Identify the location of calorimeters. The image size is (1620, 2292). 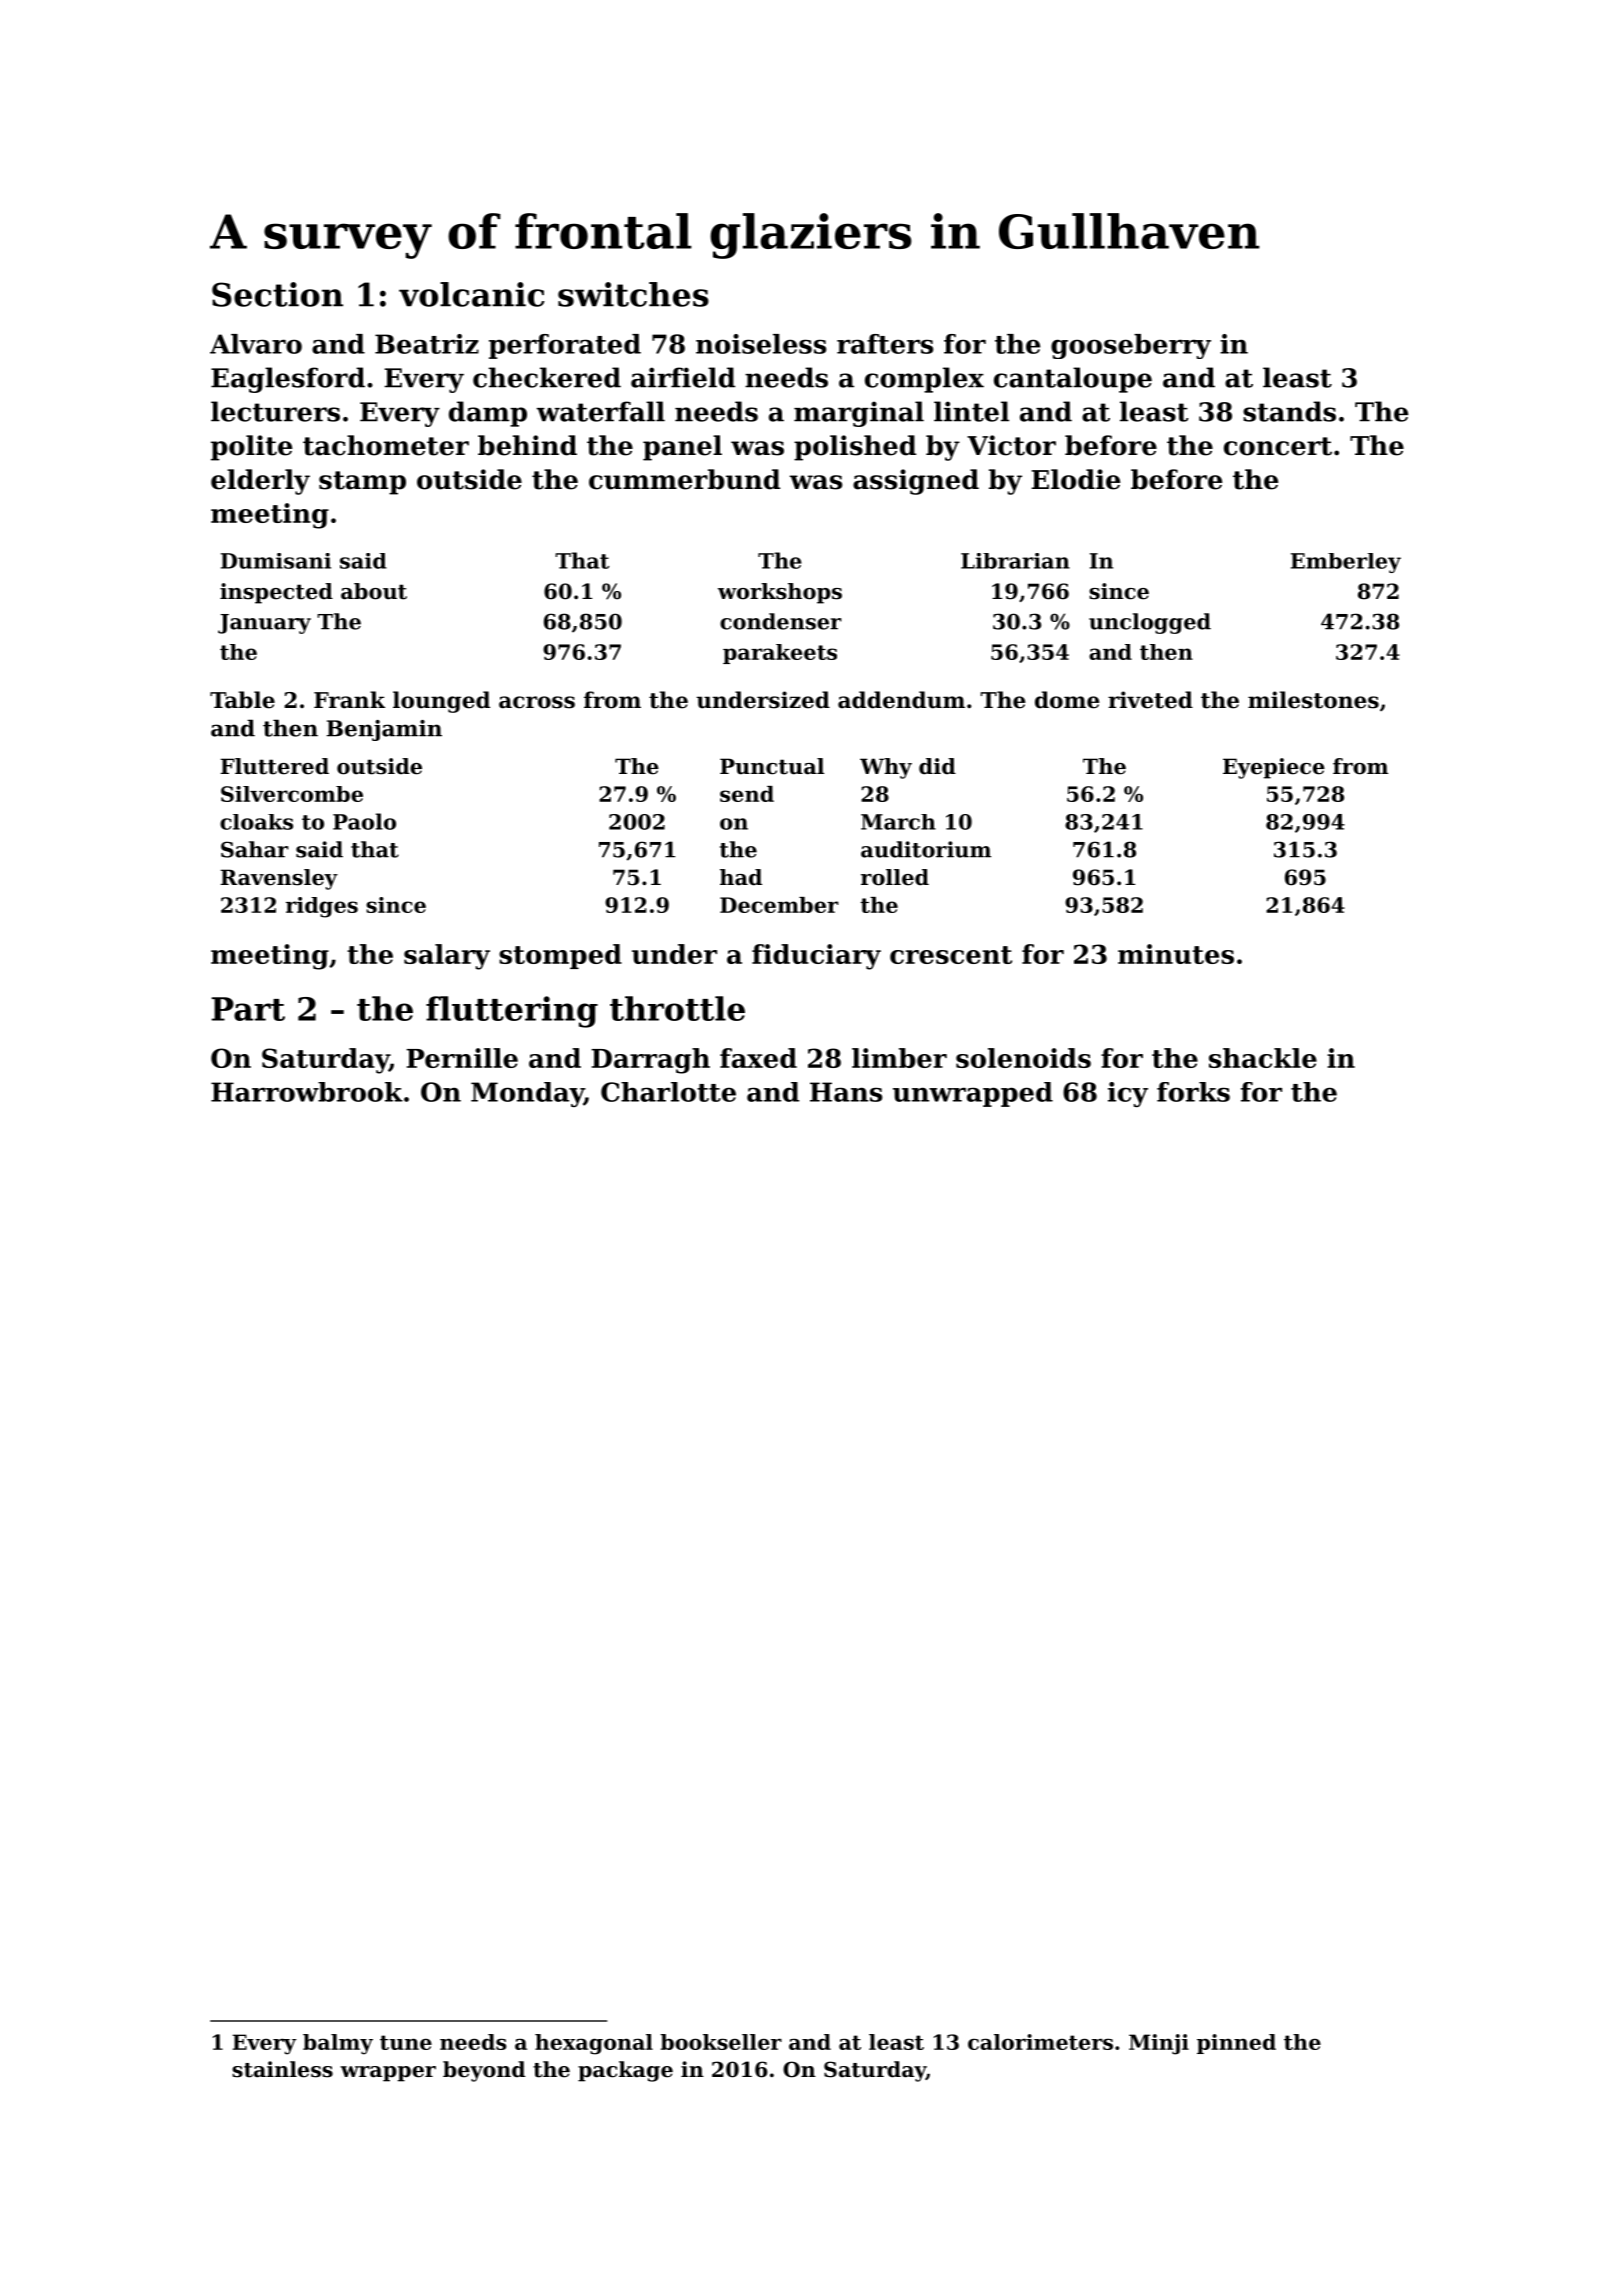
(1040, 2042).
